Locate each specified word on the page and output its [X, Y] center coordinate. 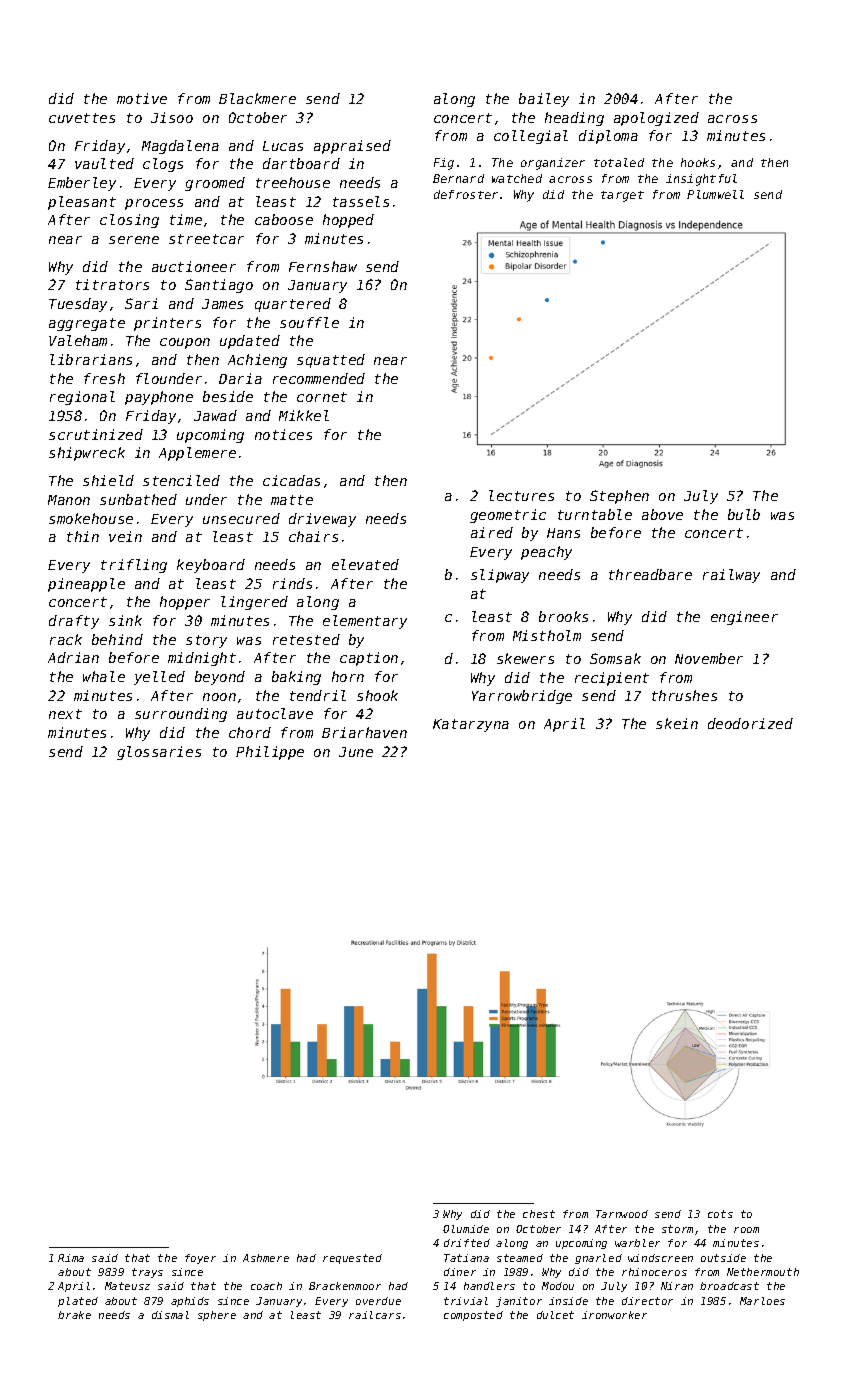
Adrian [73, 657]
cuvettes [82, 118]
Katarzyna [471, 725]
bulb [744, 514]
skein [677, 723]
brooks [563, 616]
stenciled [181, 480]
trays [147, 1273]
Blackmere [257, 98]
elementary [365, 622]
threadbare [650, 574]
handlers [489, 1286]
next [65, 714]
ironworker [614, 1315]
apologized [656, 119]
